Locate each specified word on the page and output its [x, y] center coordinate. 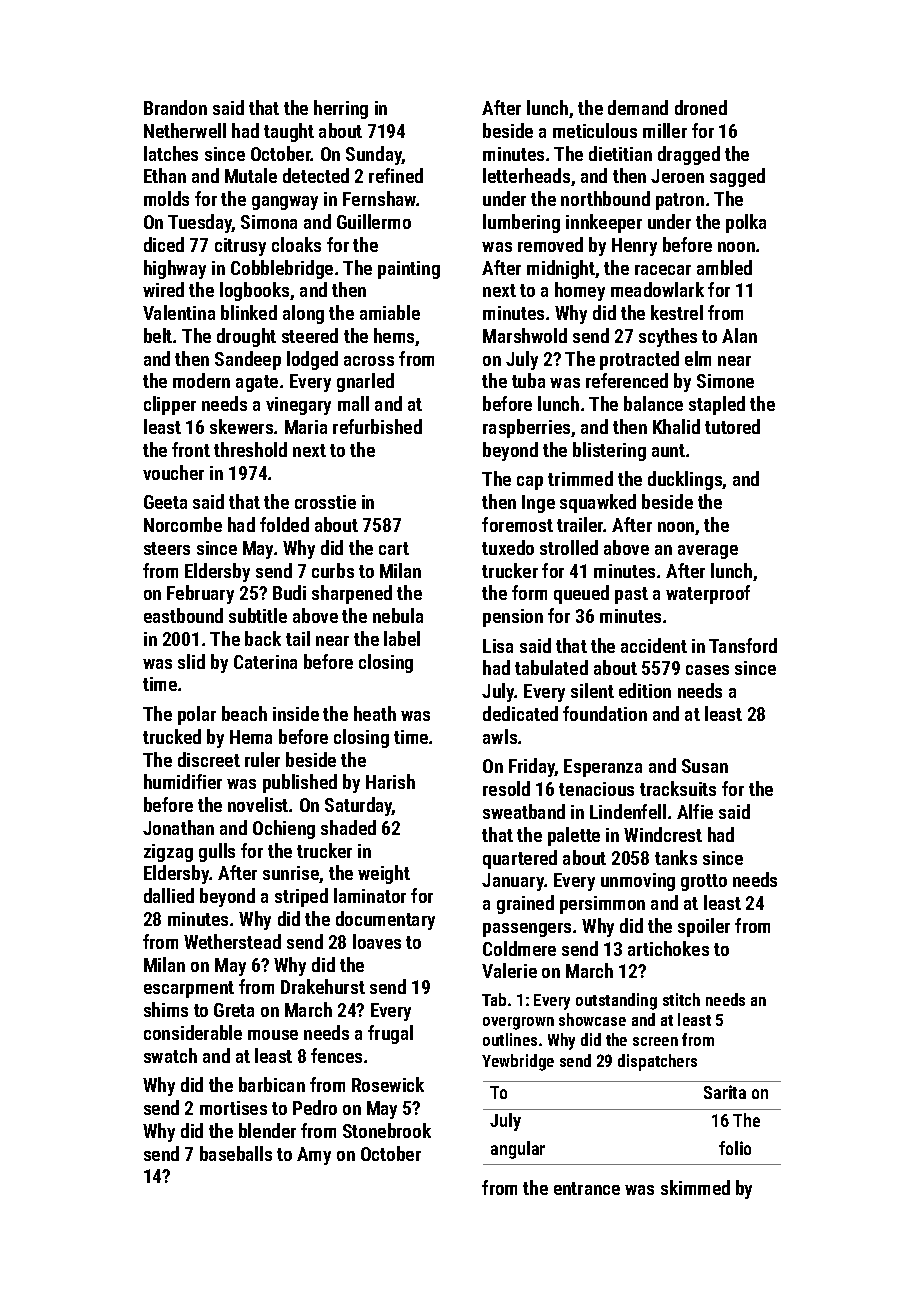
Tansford [743, 645]
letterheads [526, 175]
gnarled [365, 382]
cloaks [296, 244]
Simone [725, 381]
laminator [370, 895]
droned [701, 107]
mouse [273, 1035]
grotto [704, 882]
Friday [532, 767]
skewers [241, 426]
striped [301, 897]
